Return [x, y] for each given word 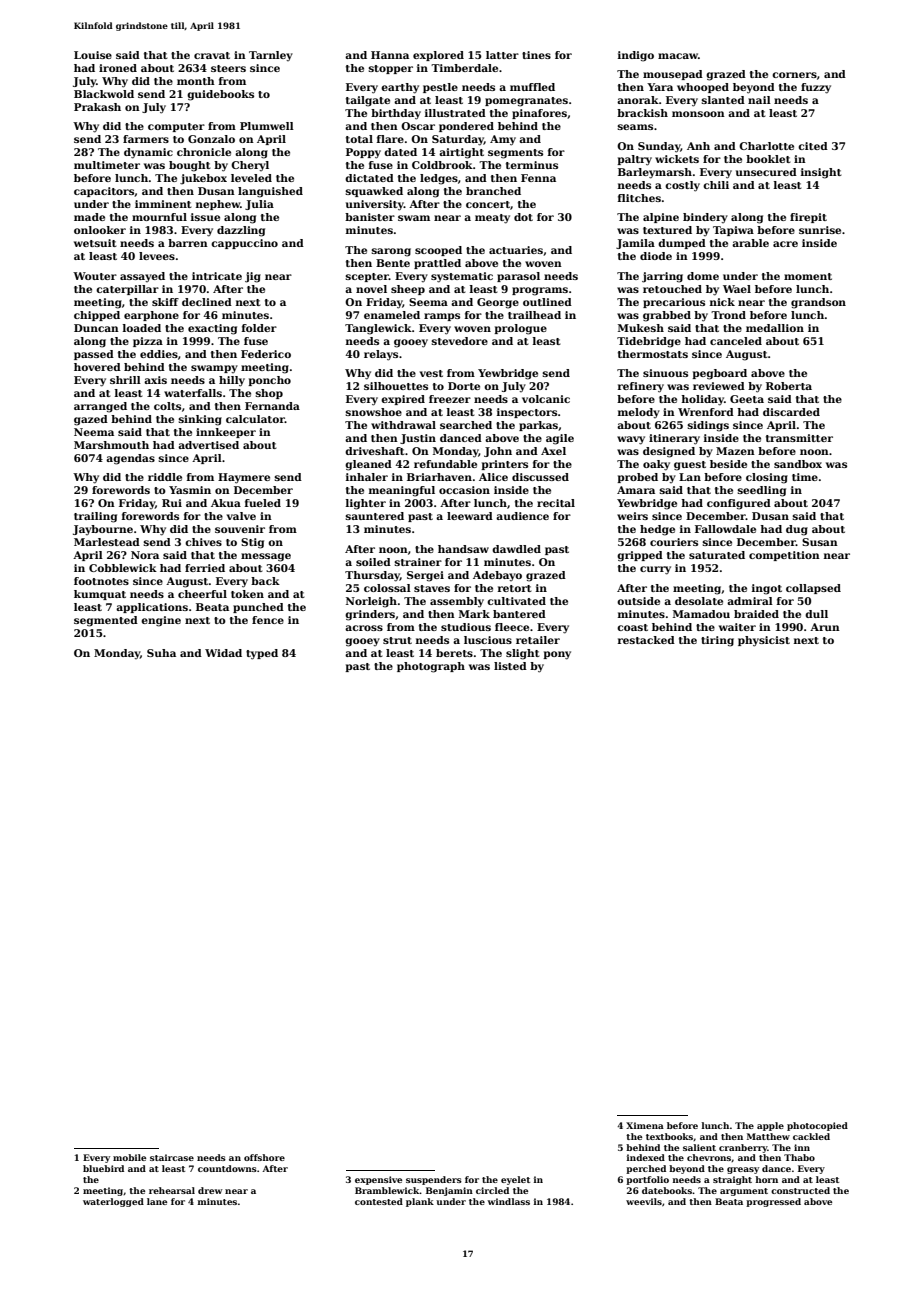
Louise [93, 55]
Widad [223, 653]
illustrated [455, 113]
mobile [129, 1157]
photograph [431, 667]
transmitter [799, 438]
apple [770, 1126]
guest [690, 466]
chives [203, 542]
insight [821, 173]
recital [556, 503]
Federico [266, 354]
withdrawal [403, 425]
